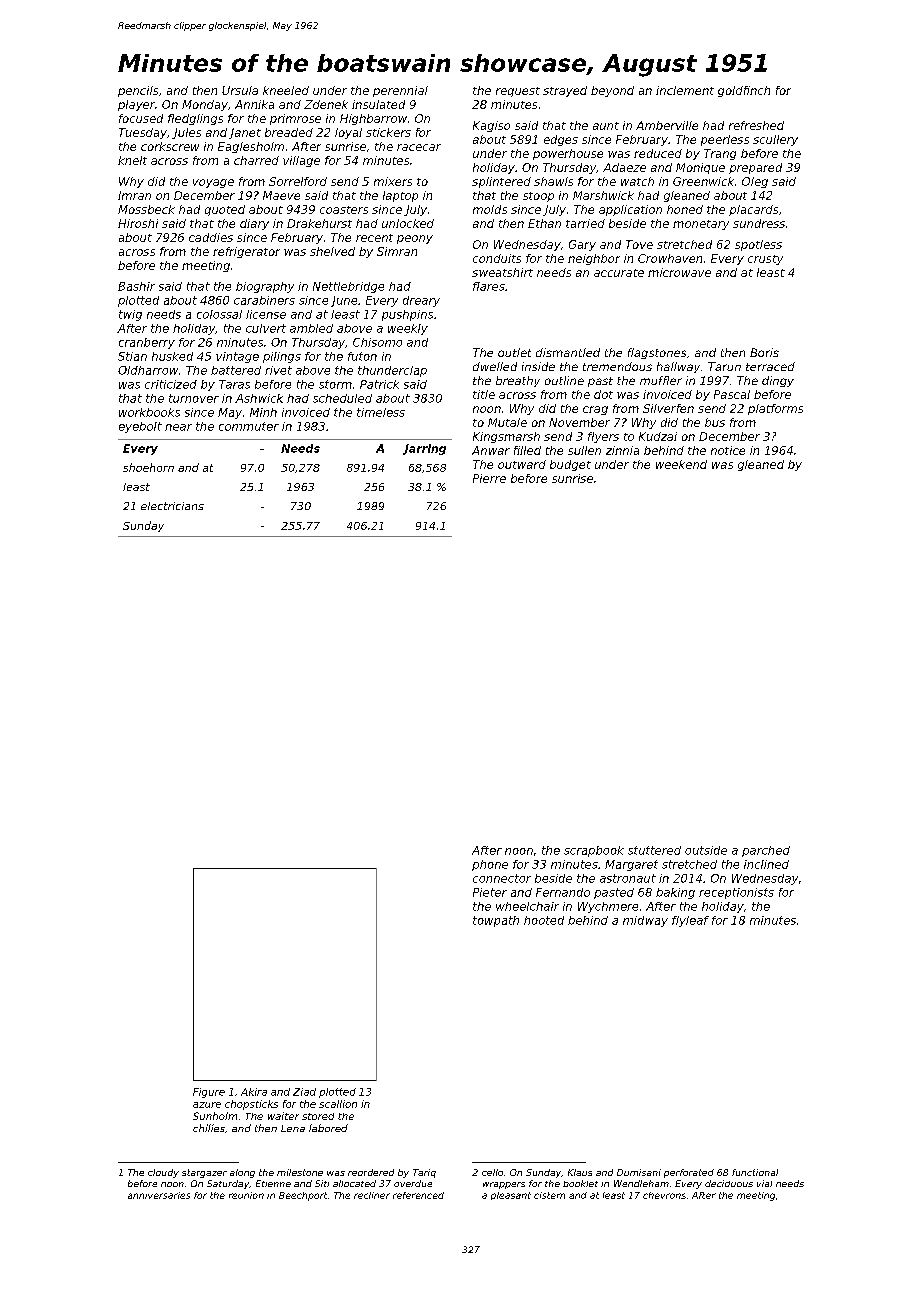  Describe the element at coordinates (490, 865) in the image. I see `phone` at that location.
